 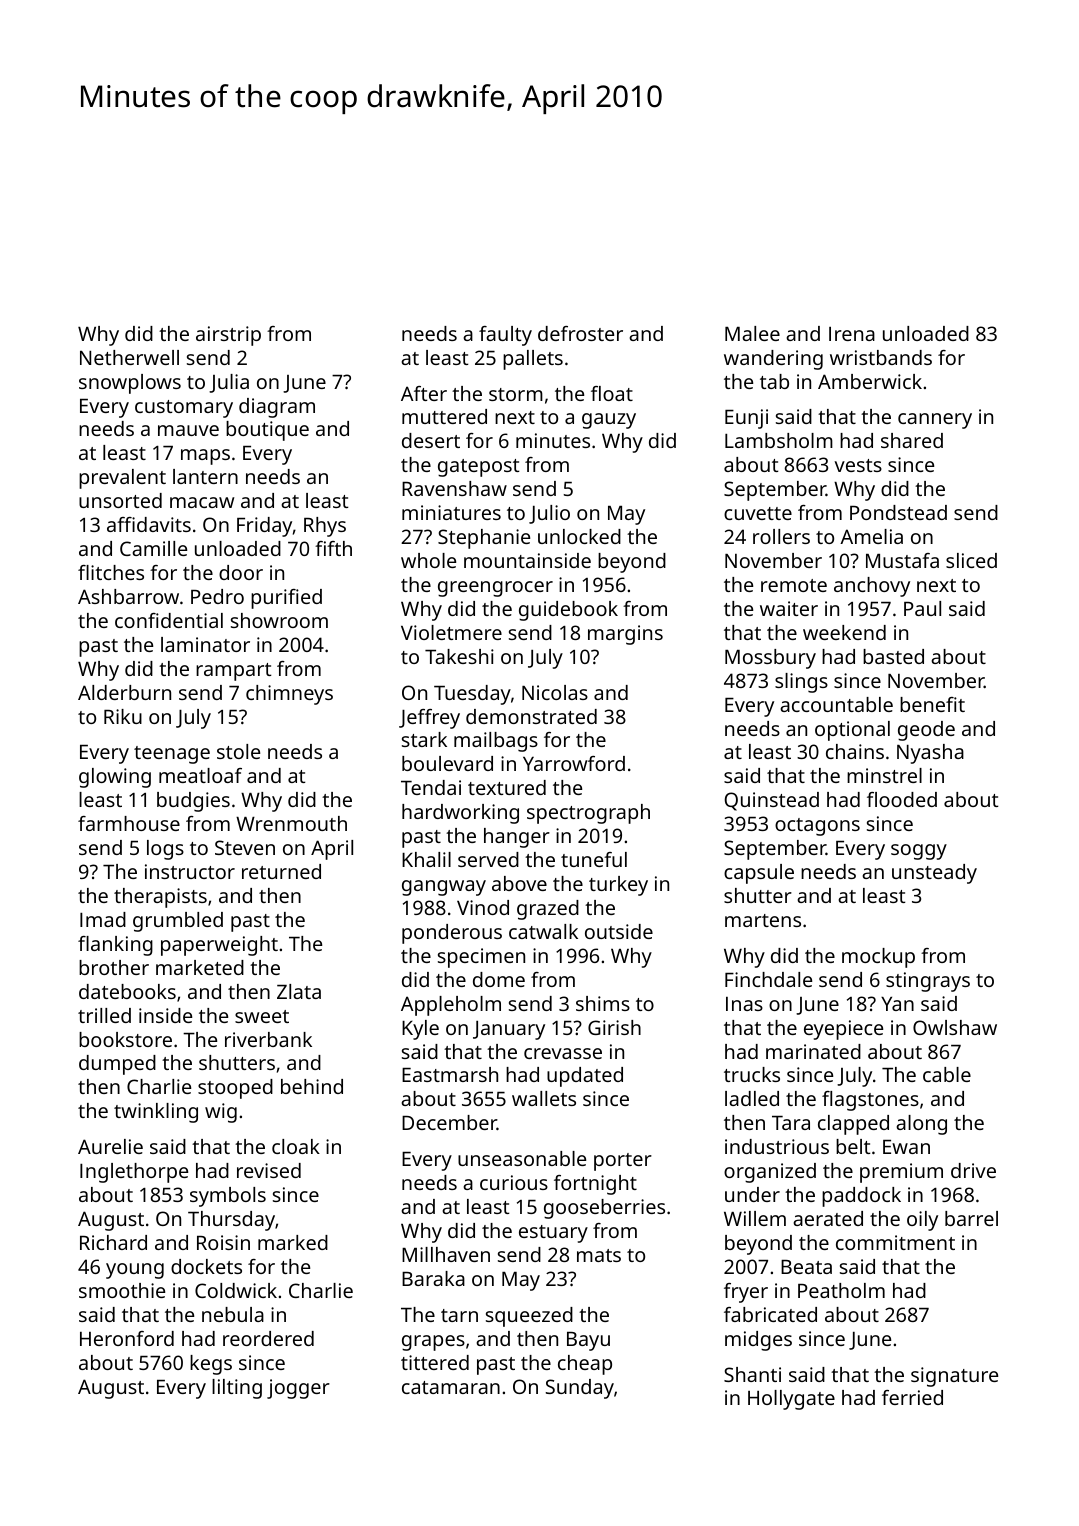 What do you see at coordinates (129, 357) in the screenshot?
I see `Netherwell` at bounding box center [129, 357].
